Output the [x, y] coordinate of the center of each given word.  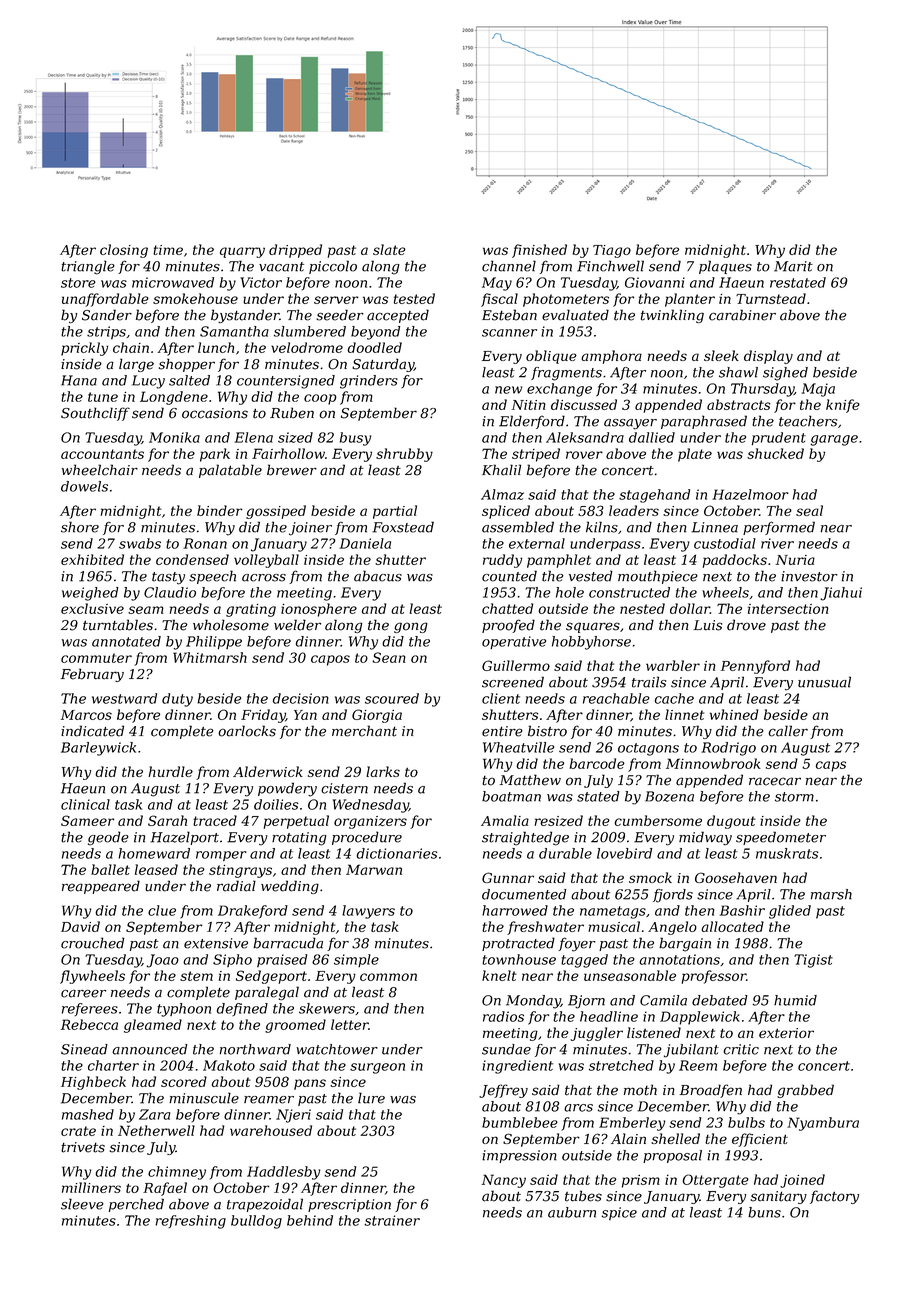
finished [539, 251]
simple [356, 960]
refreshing [191, 1222]
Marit [793, 266]
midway [705, 838]
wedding [290, 887]
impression [519, 1156]
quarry [242, 252]
